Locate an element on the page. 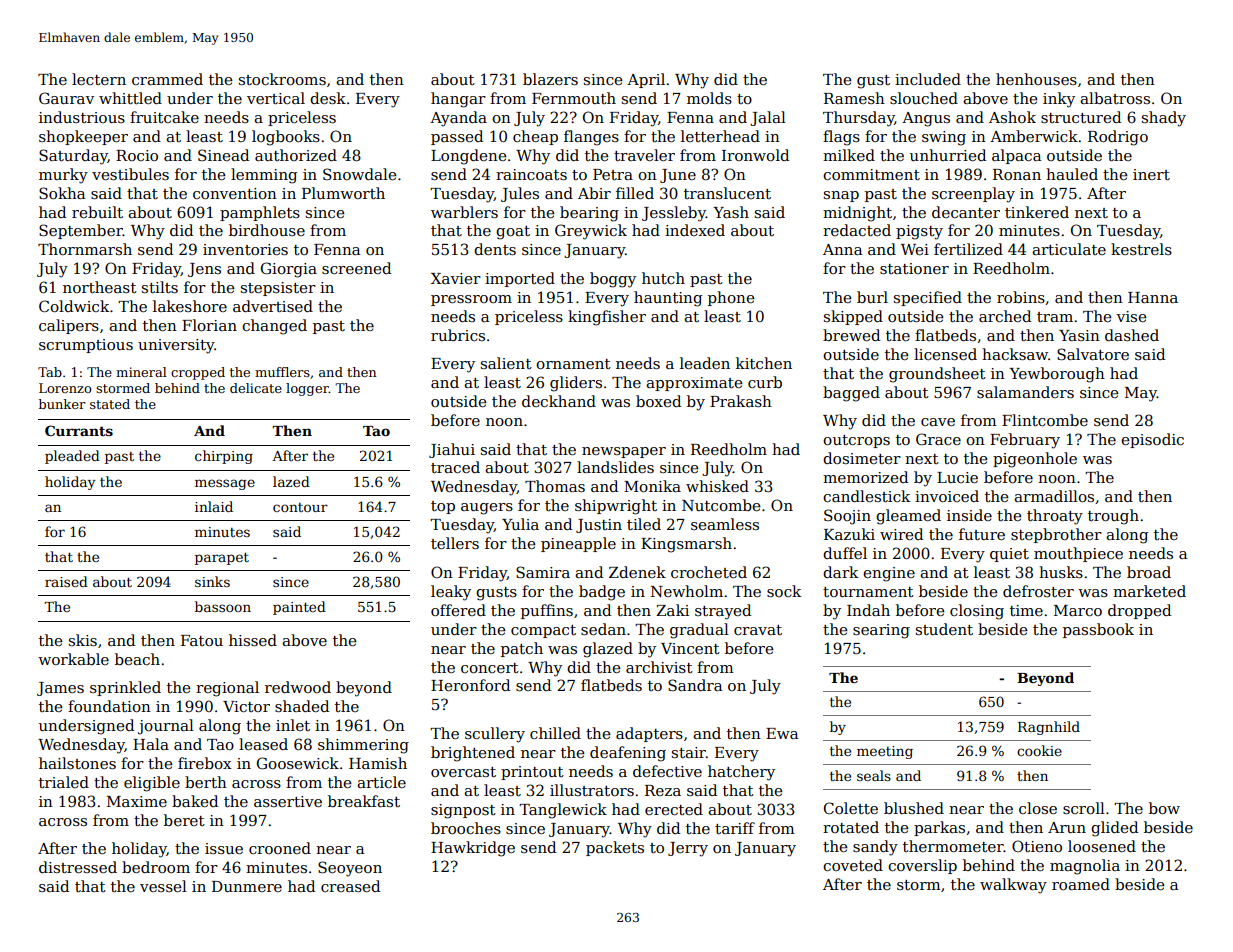 The width and height of the image is (1233, 952). adapters is located at coordinates (649, 734).
